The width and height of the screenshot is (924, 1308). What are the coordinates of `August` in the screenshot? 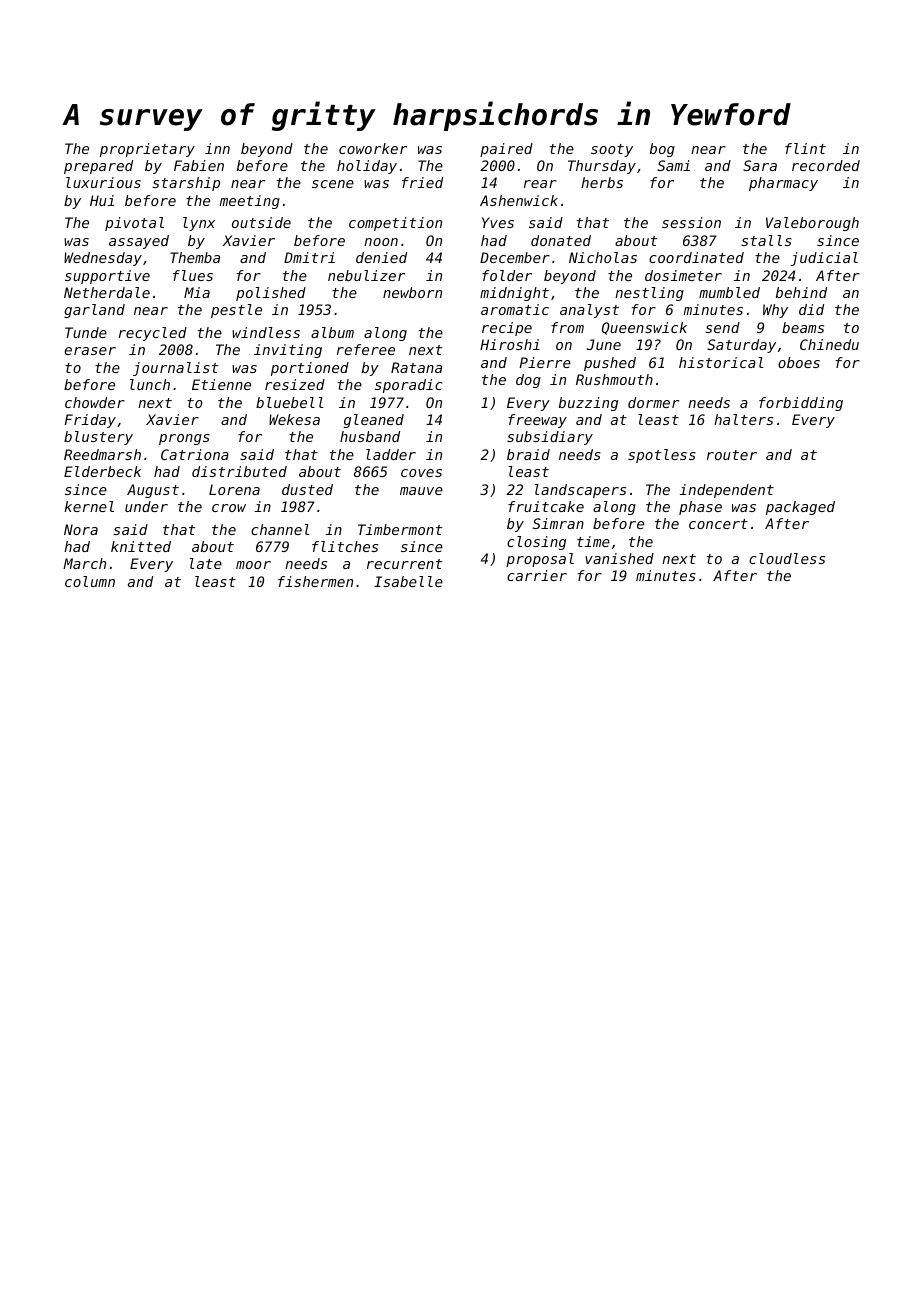 It's located at (153, 491).
